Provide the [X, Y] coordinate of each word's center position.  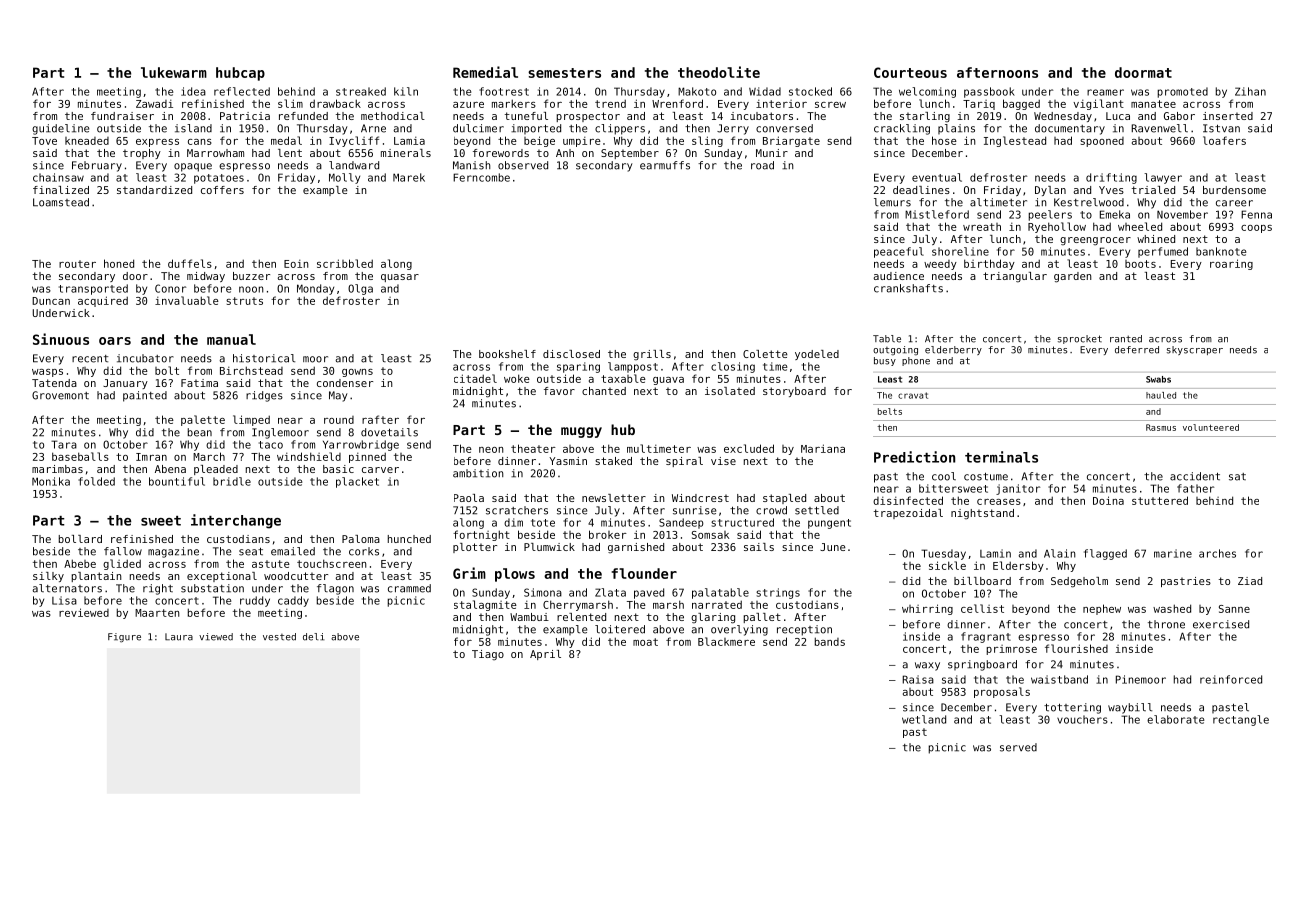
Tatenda [54, 383]
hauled [1161, 395]
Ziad [1250, 581]
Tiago [488, 655]
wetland [924, 719]
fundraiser [122, 116]
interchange [236, 521]
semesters [564, 73]
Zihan [1250, 91]
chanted [604, 391]
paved [649, 593]
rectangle [1241, 720]
